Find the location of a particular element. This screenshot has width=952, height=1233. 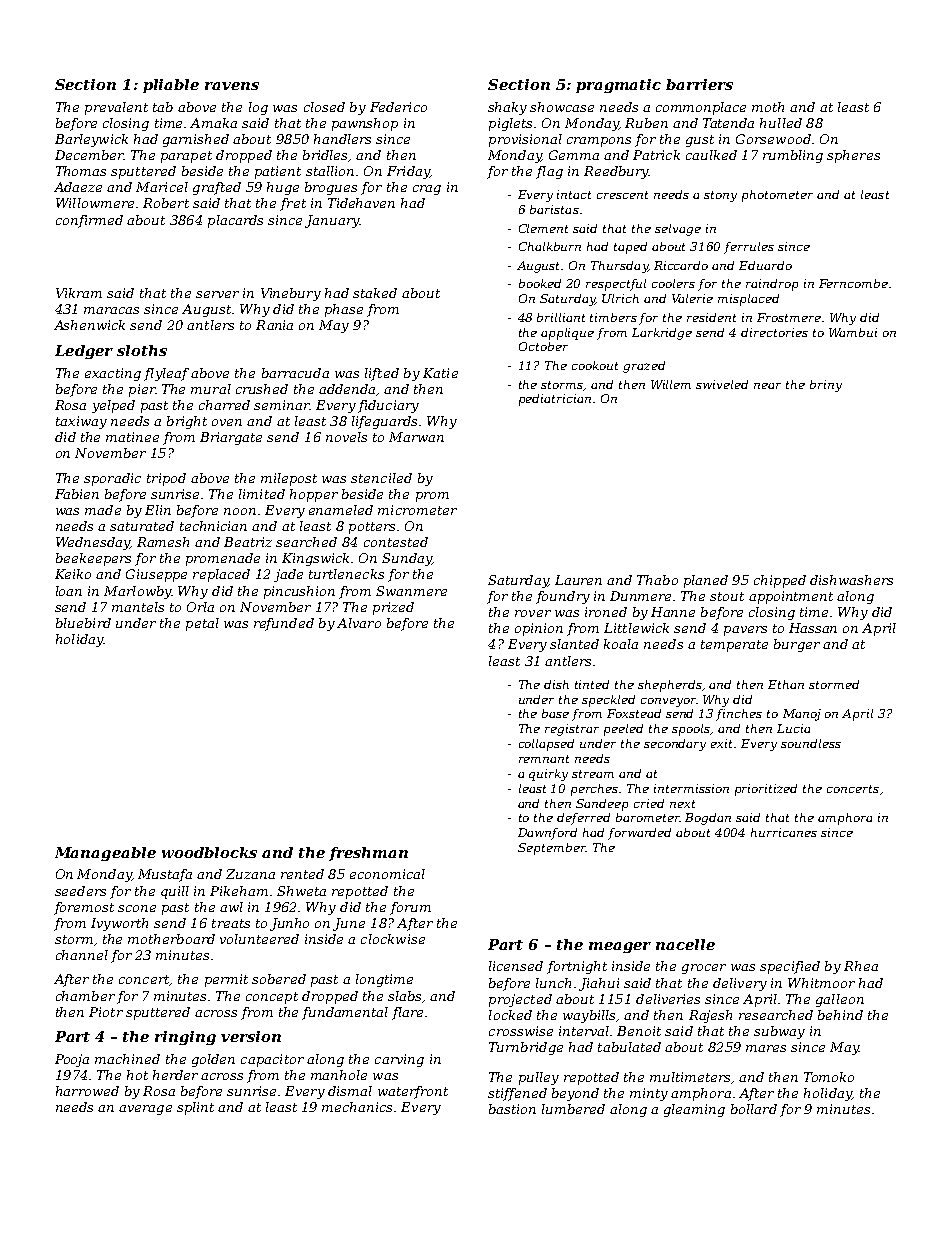

baristas is located at coordinates (554, 209).
